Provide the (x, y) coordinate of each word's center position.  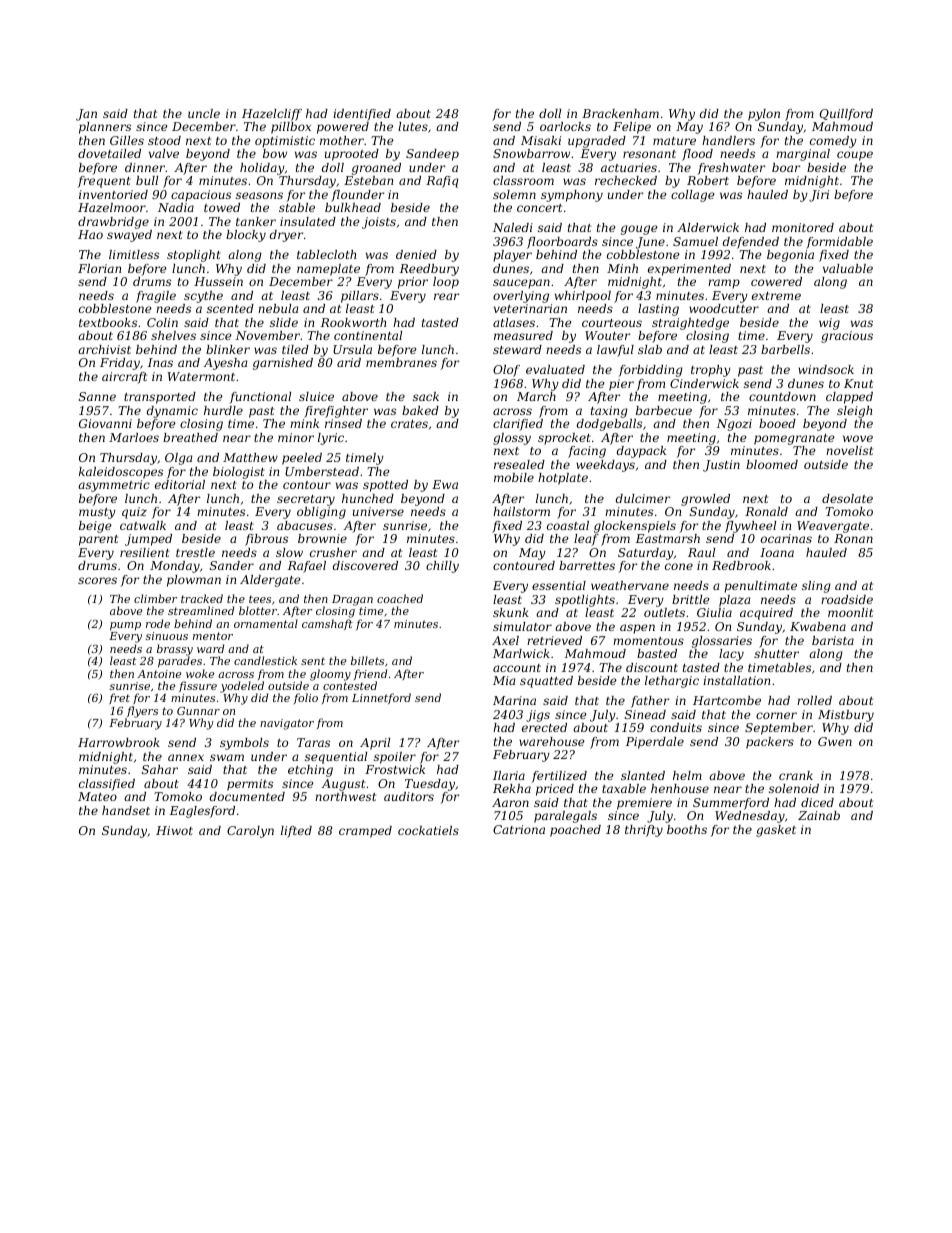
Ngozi (734, 425)
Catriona (519, 829)
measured (523, 335)
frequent (104, 182)
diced (817, 802)
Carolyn (250, 832)
